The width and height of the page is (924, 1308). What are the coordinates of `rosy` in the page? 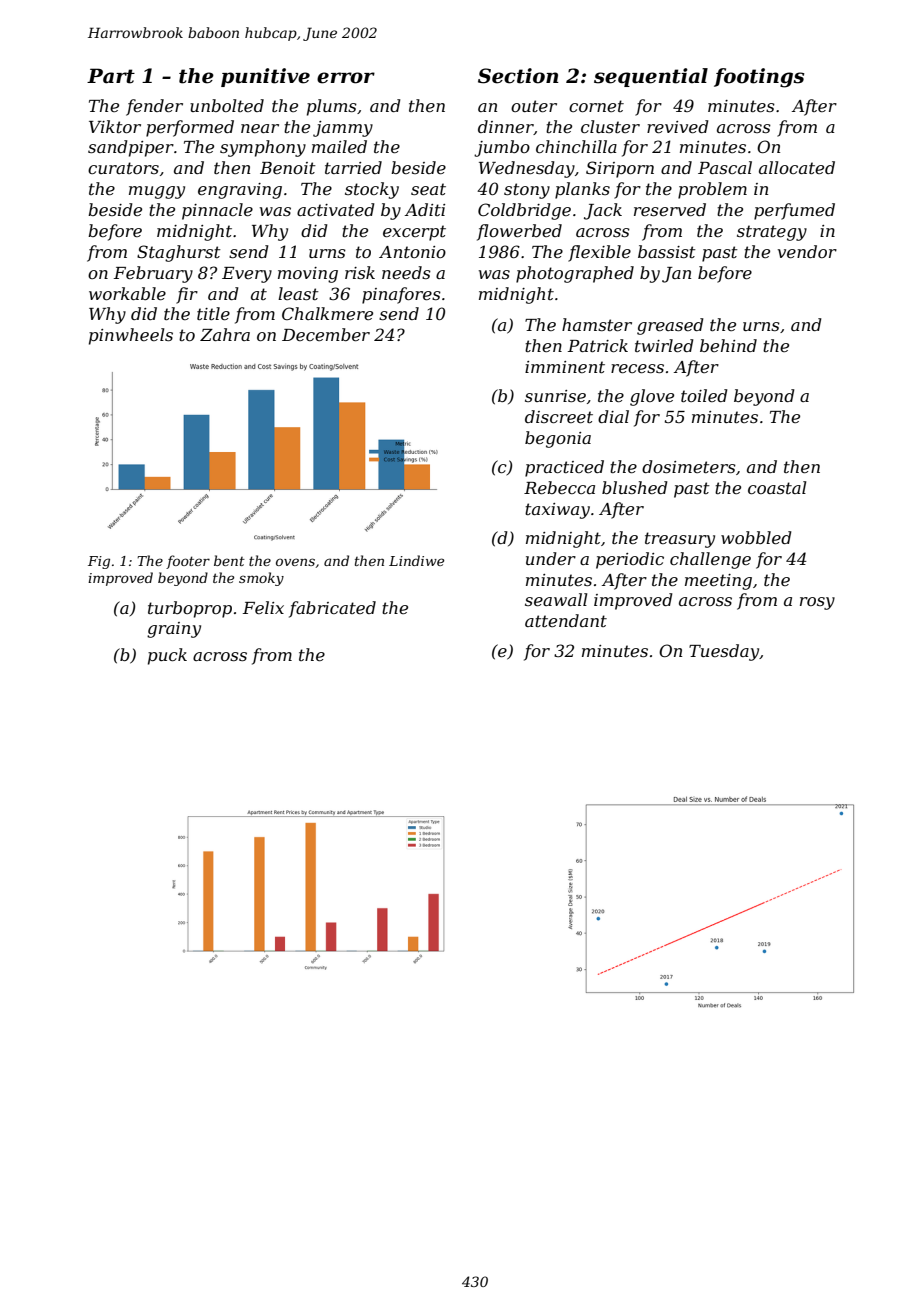 It's located at (817, 603).
